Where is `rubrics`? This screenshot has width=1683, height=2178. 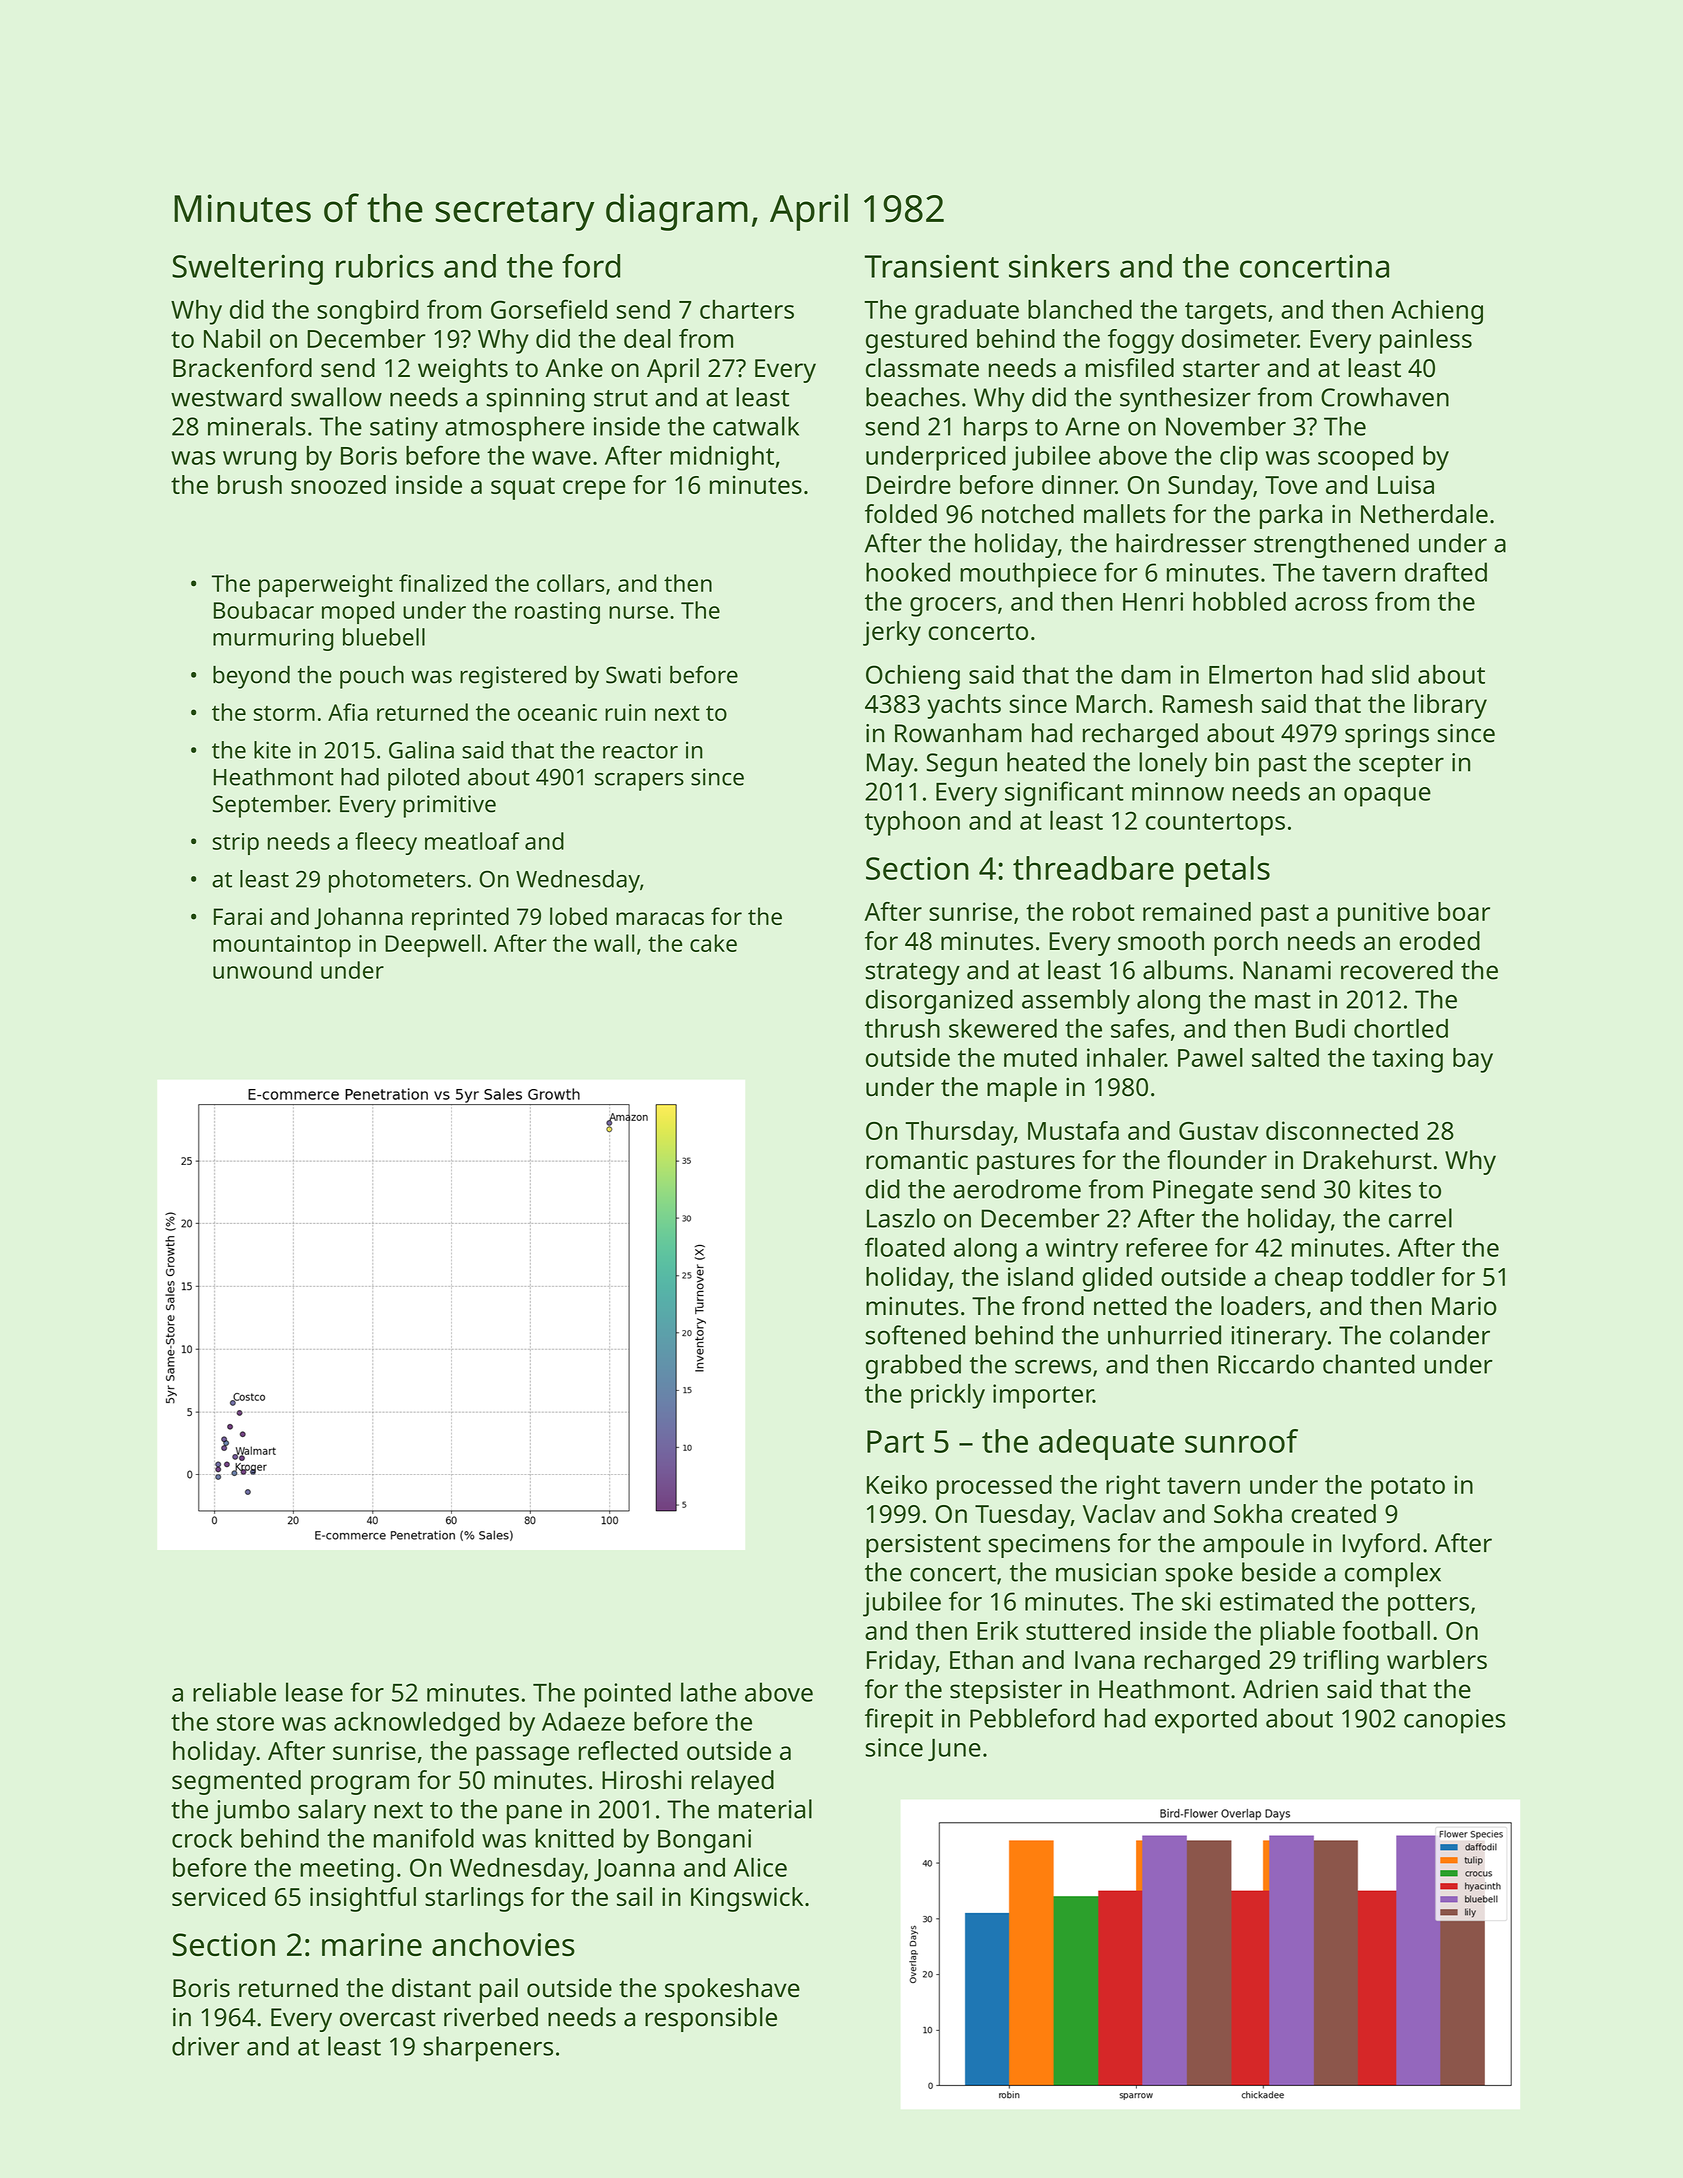
rubrics is located at coordinates (385, 266).
